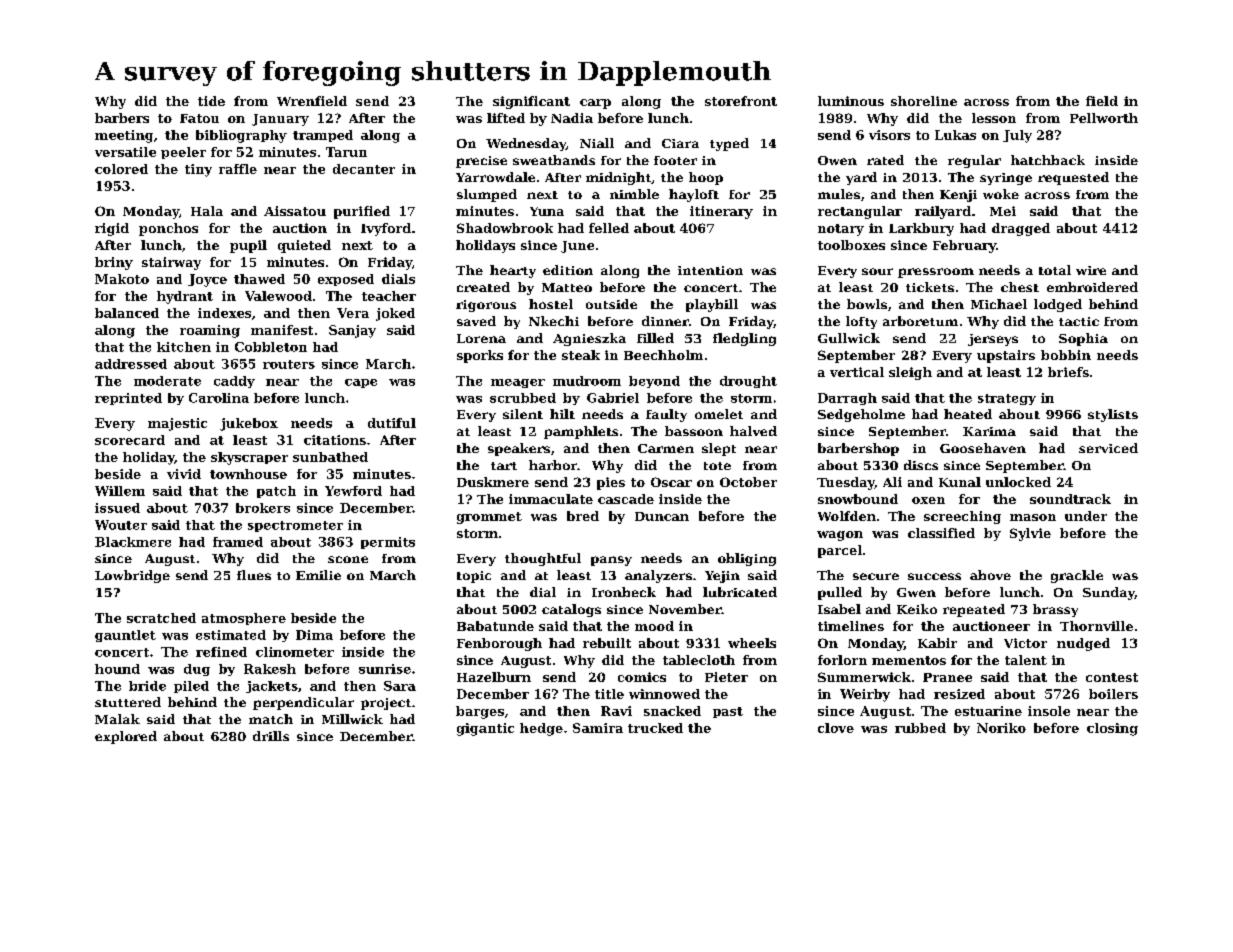 The image size is (1233, 952). What do you see at coordinates (272, 687) in the screenshot?
I see `jackets` at bounding box center [272, 687].
